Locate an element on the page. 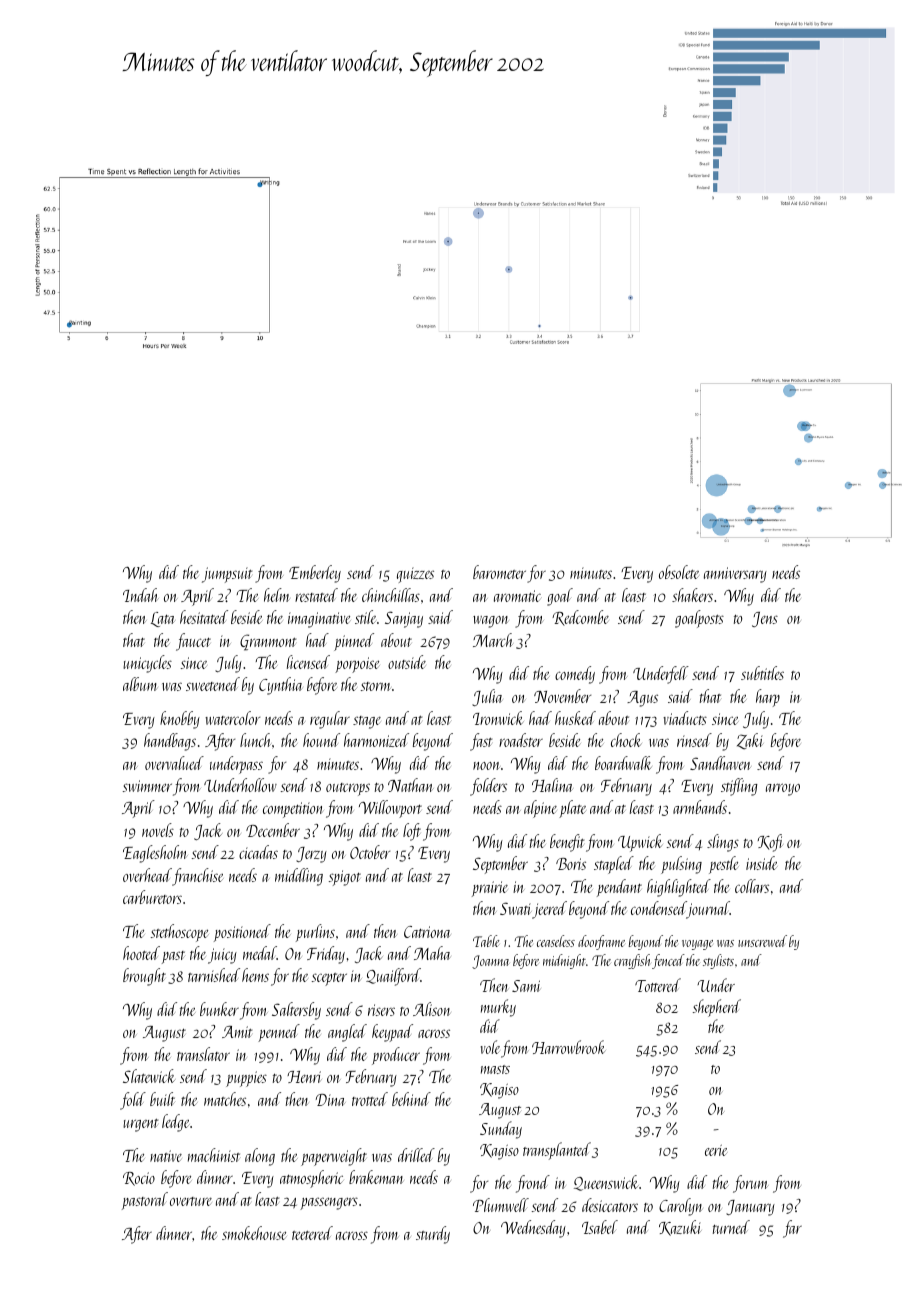  Henri is located at coordinates (304, 1077).
